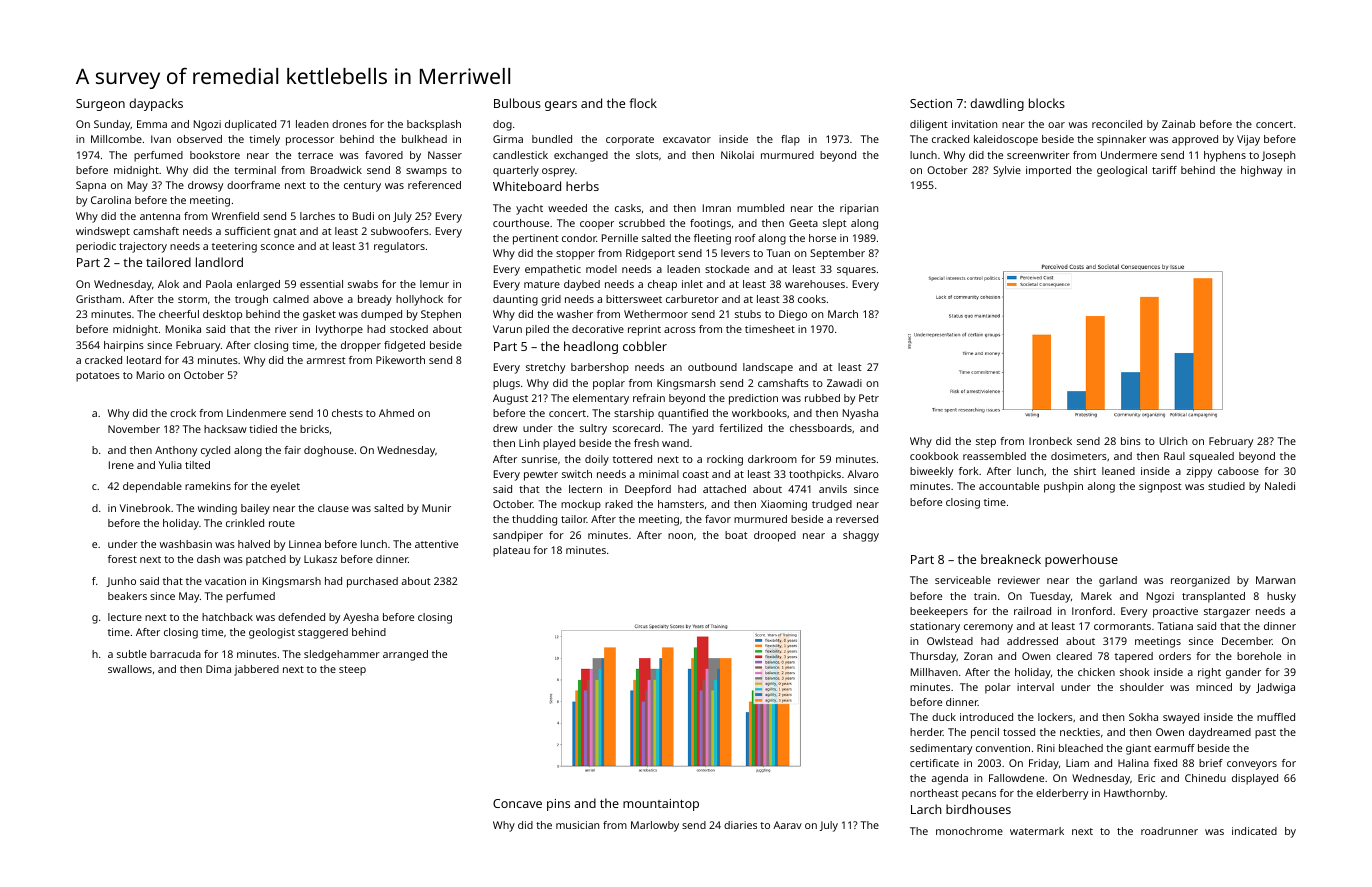 This screenshot has height=887, width=1372. Describe the element at coordinates (285, 487) in the screenshot. I see `eyelet` at that location.
